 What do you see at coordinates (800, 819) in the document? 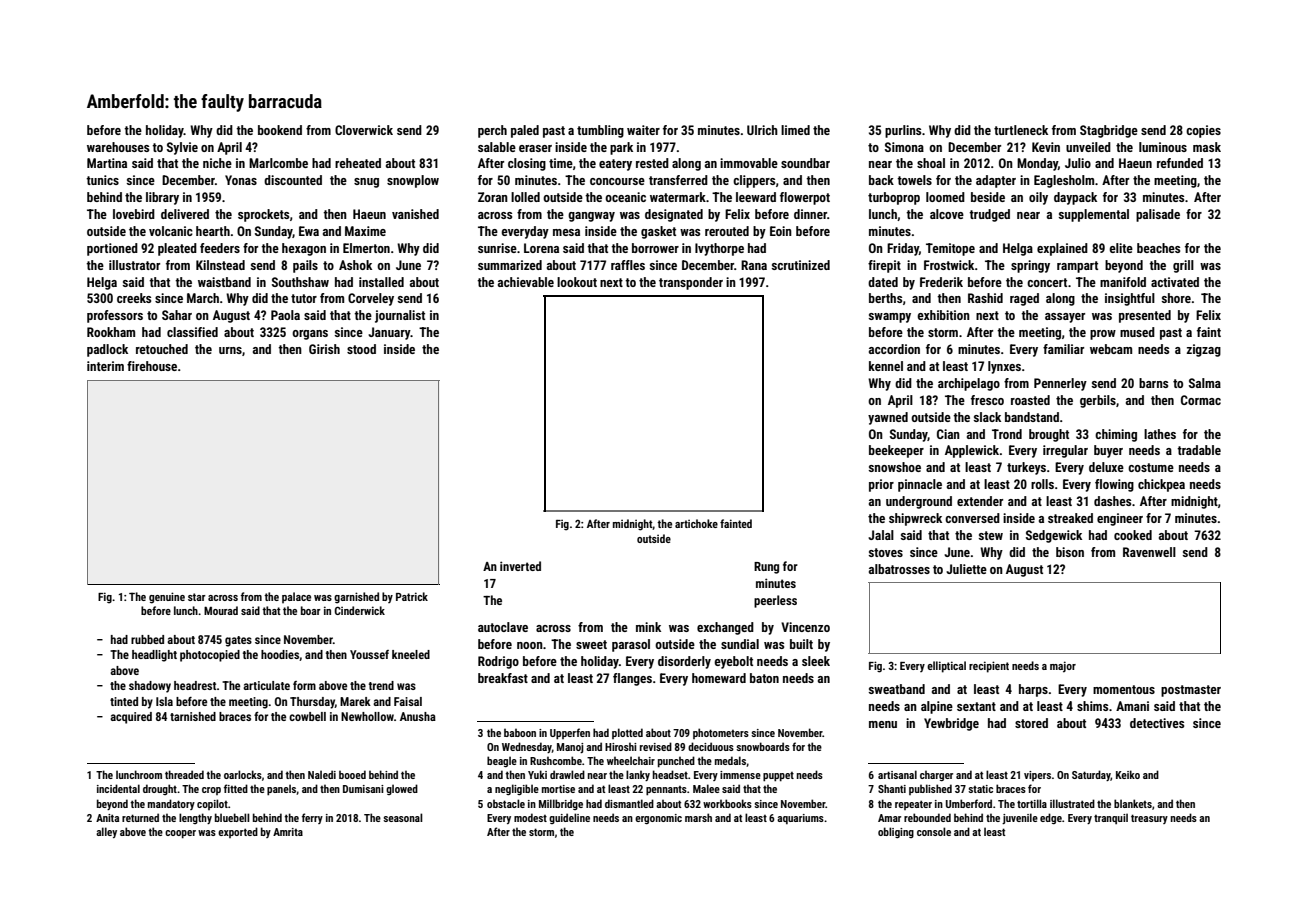
I see `aquariums` at bounding box center [800, 819].
